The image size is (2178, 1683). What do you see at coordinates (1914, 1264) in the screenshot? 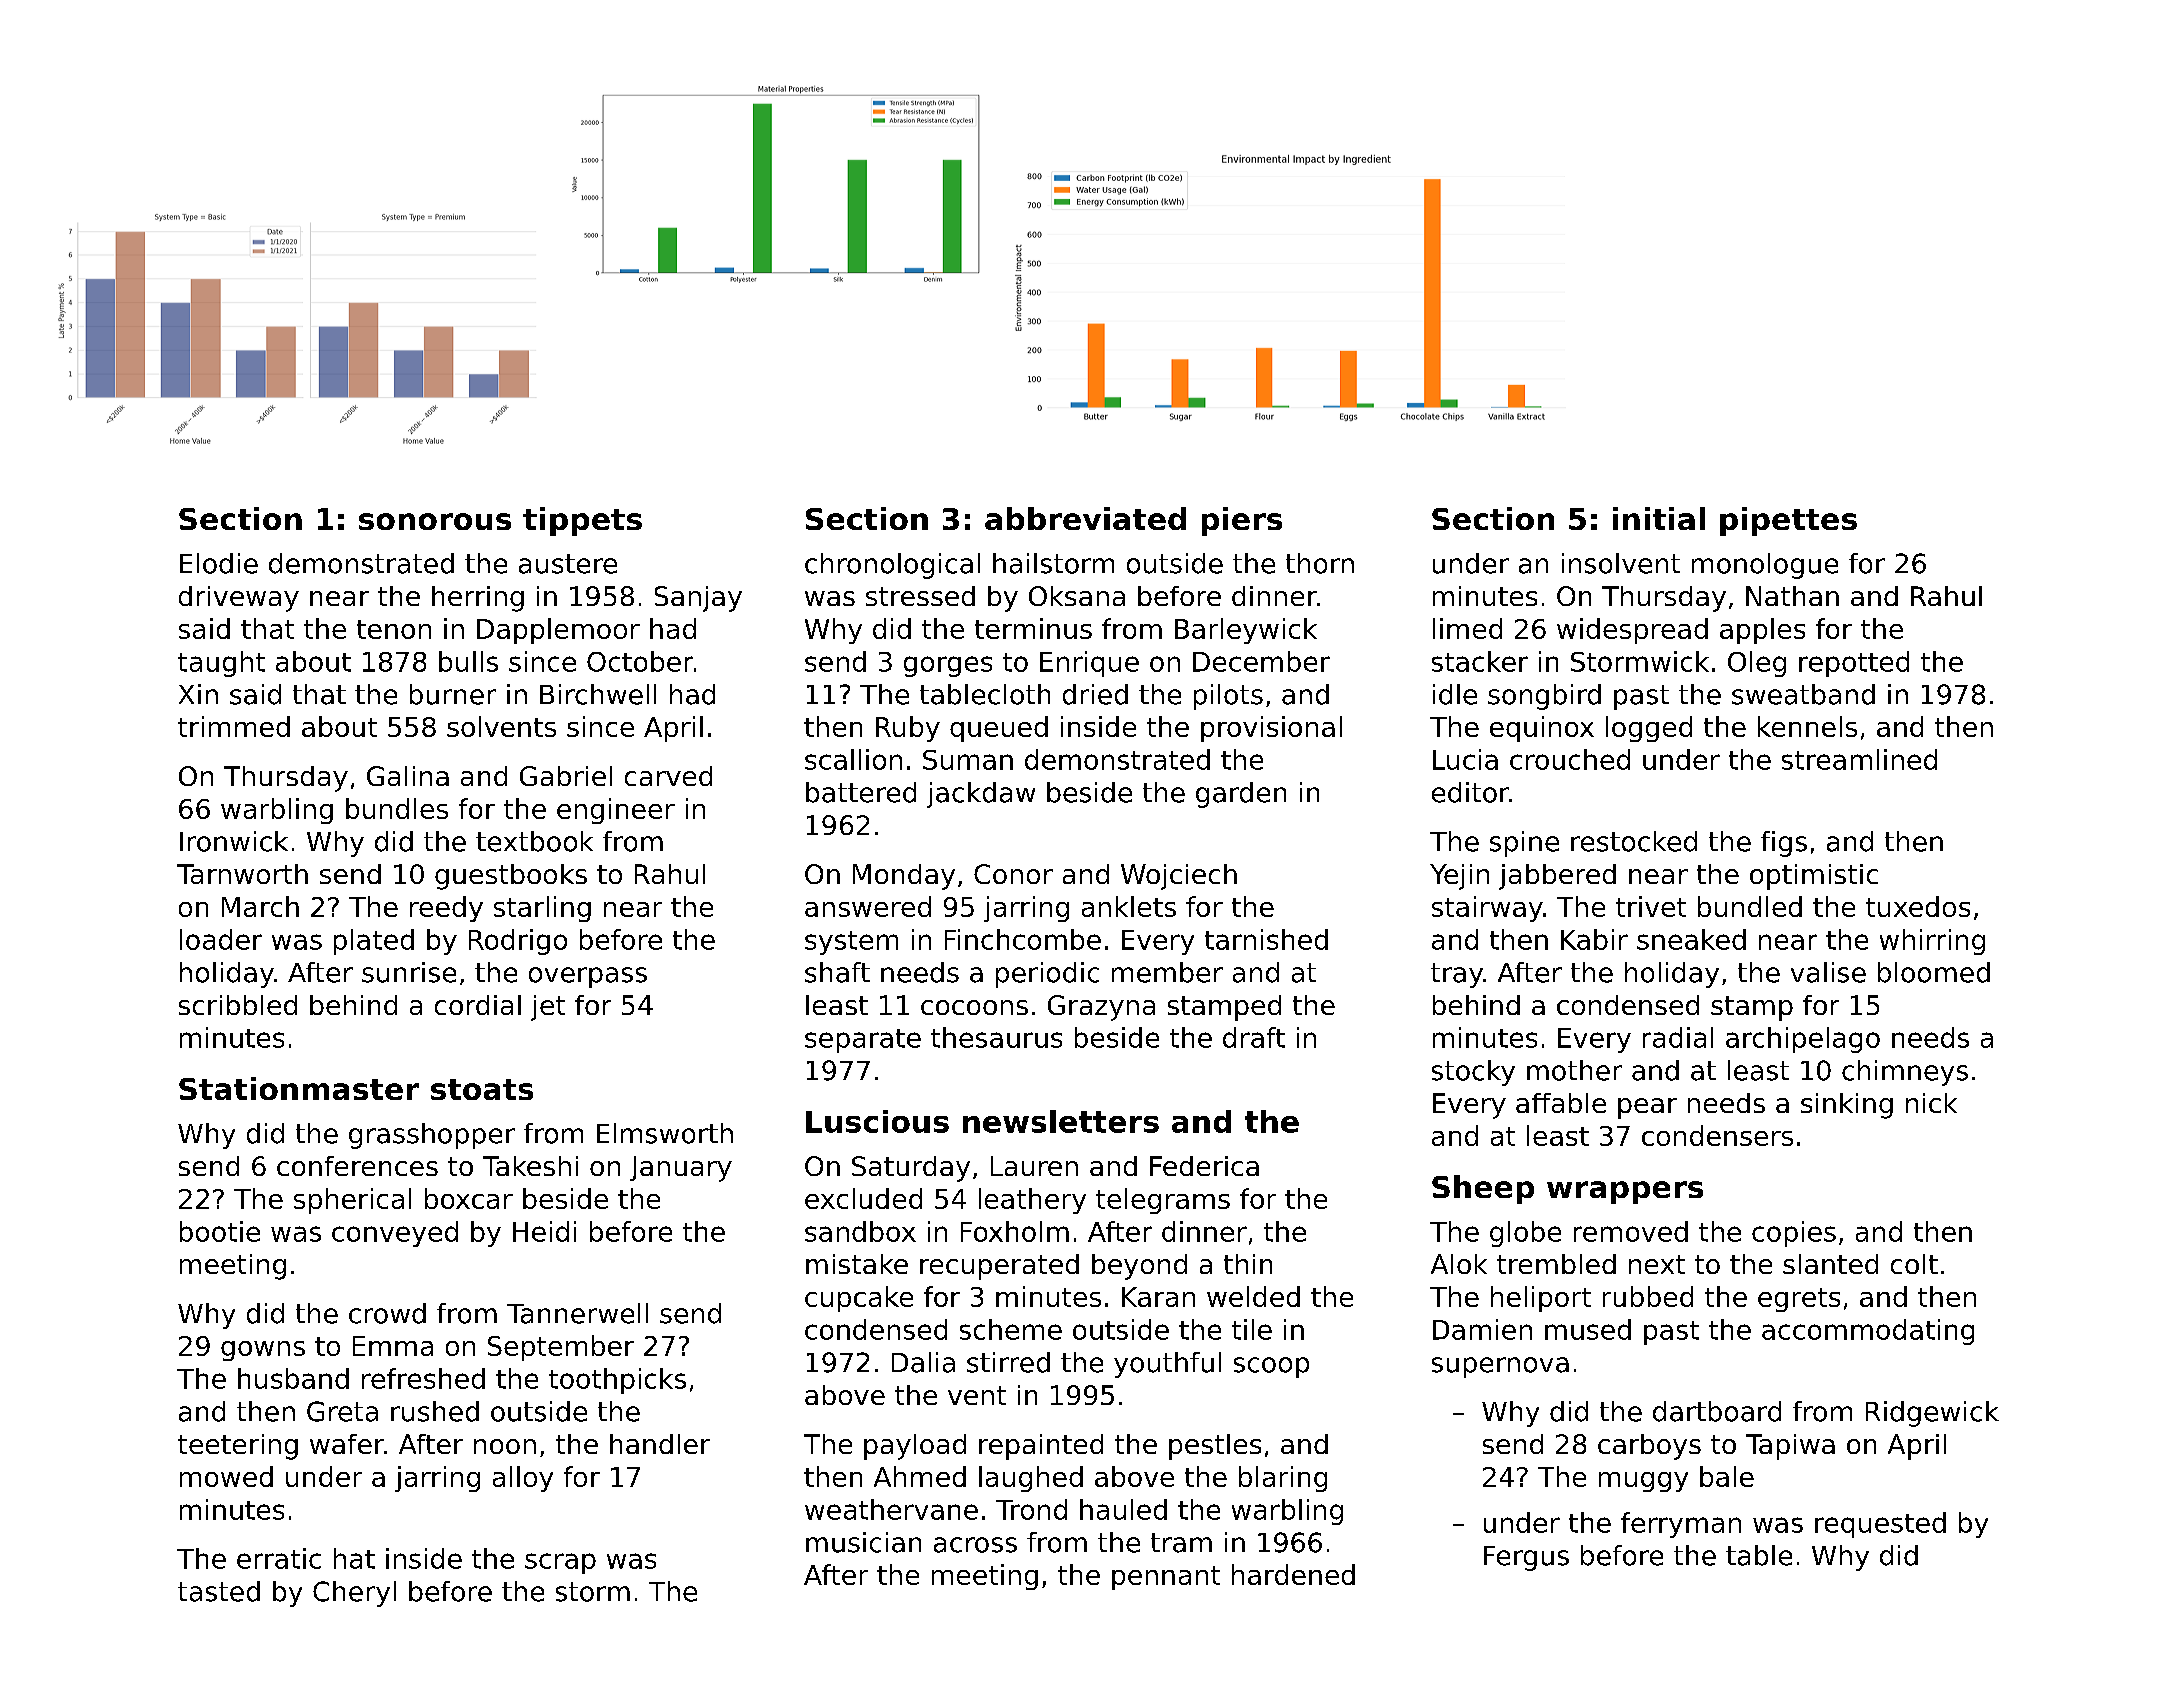
I see `colt` at bounding box center [1914, 1264].
